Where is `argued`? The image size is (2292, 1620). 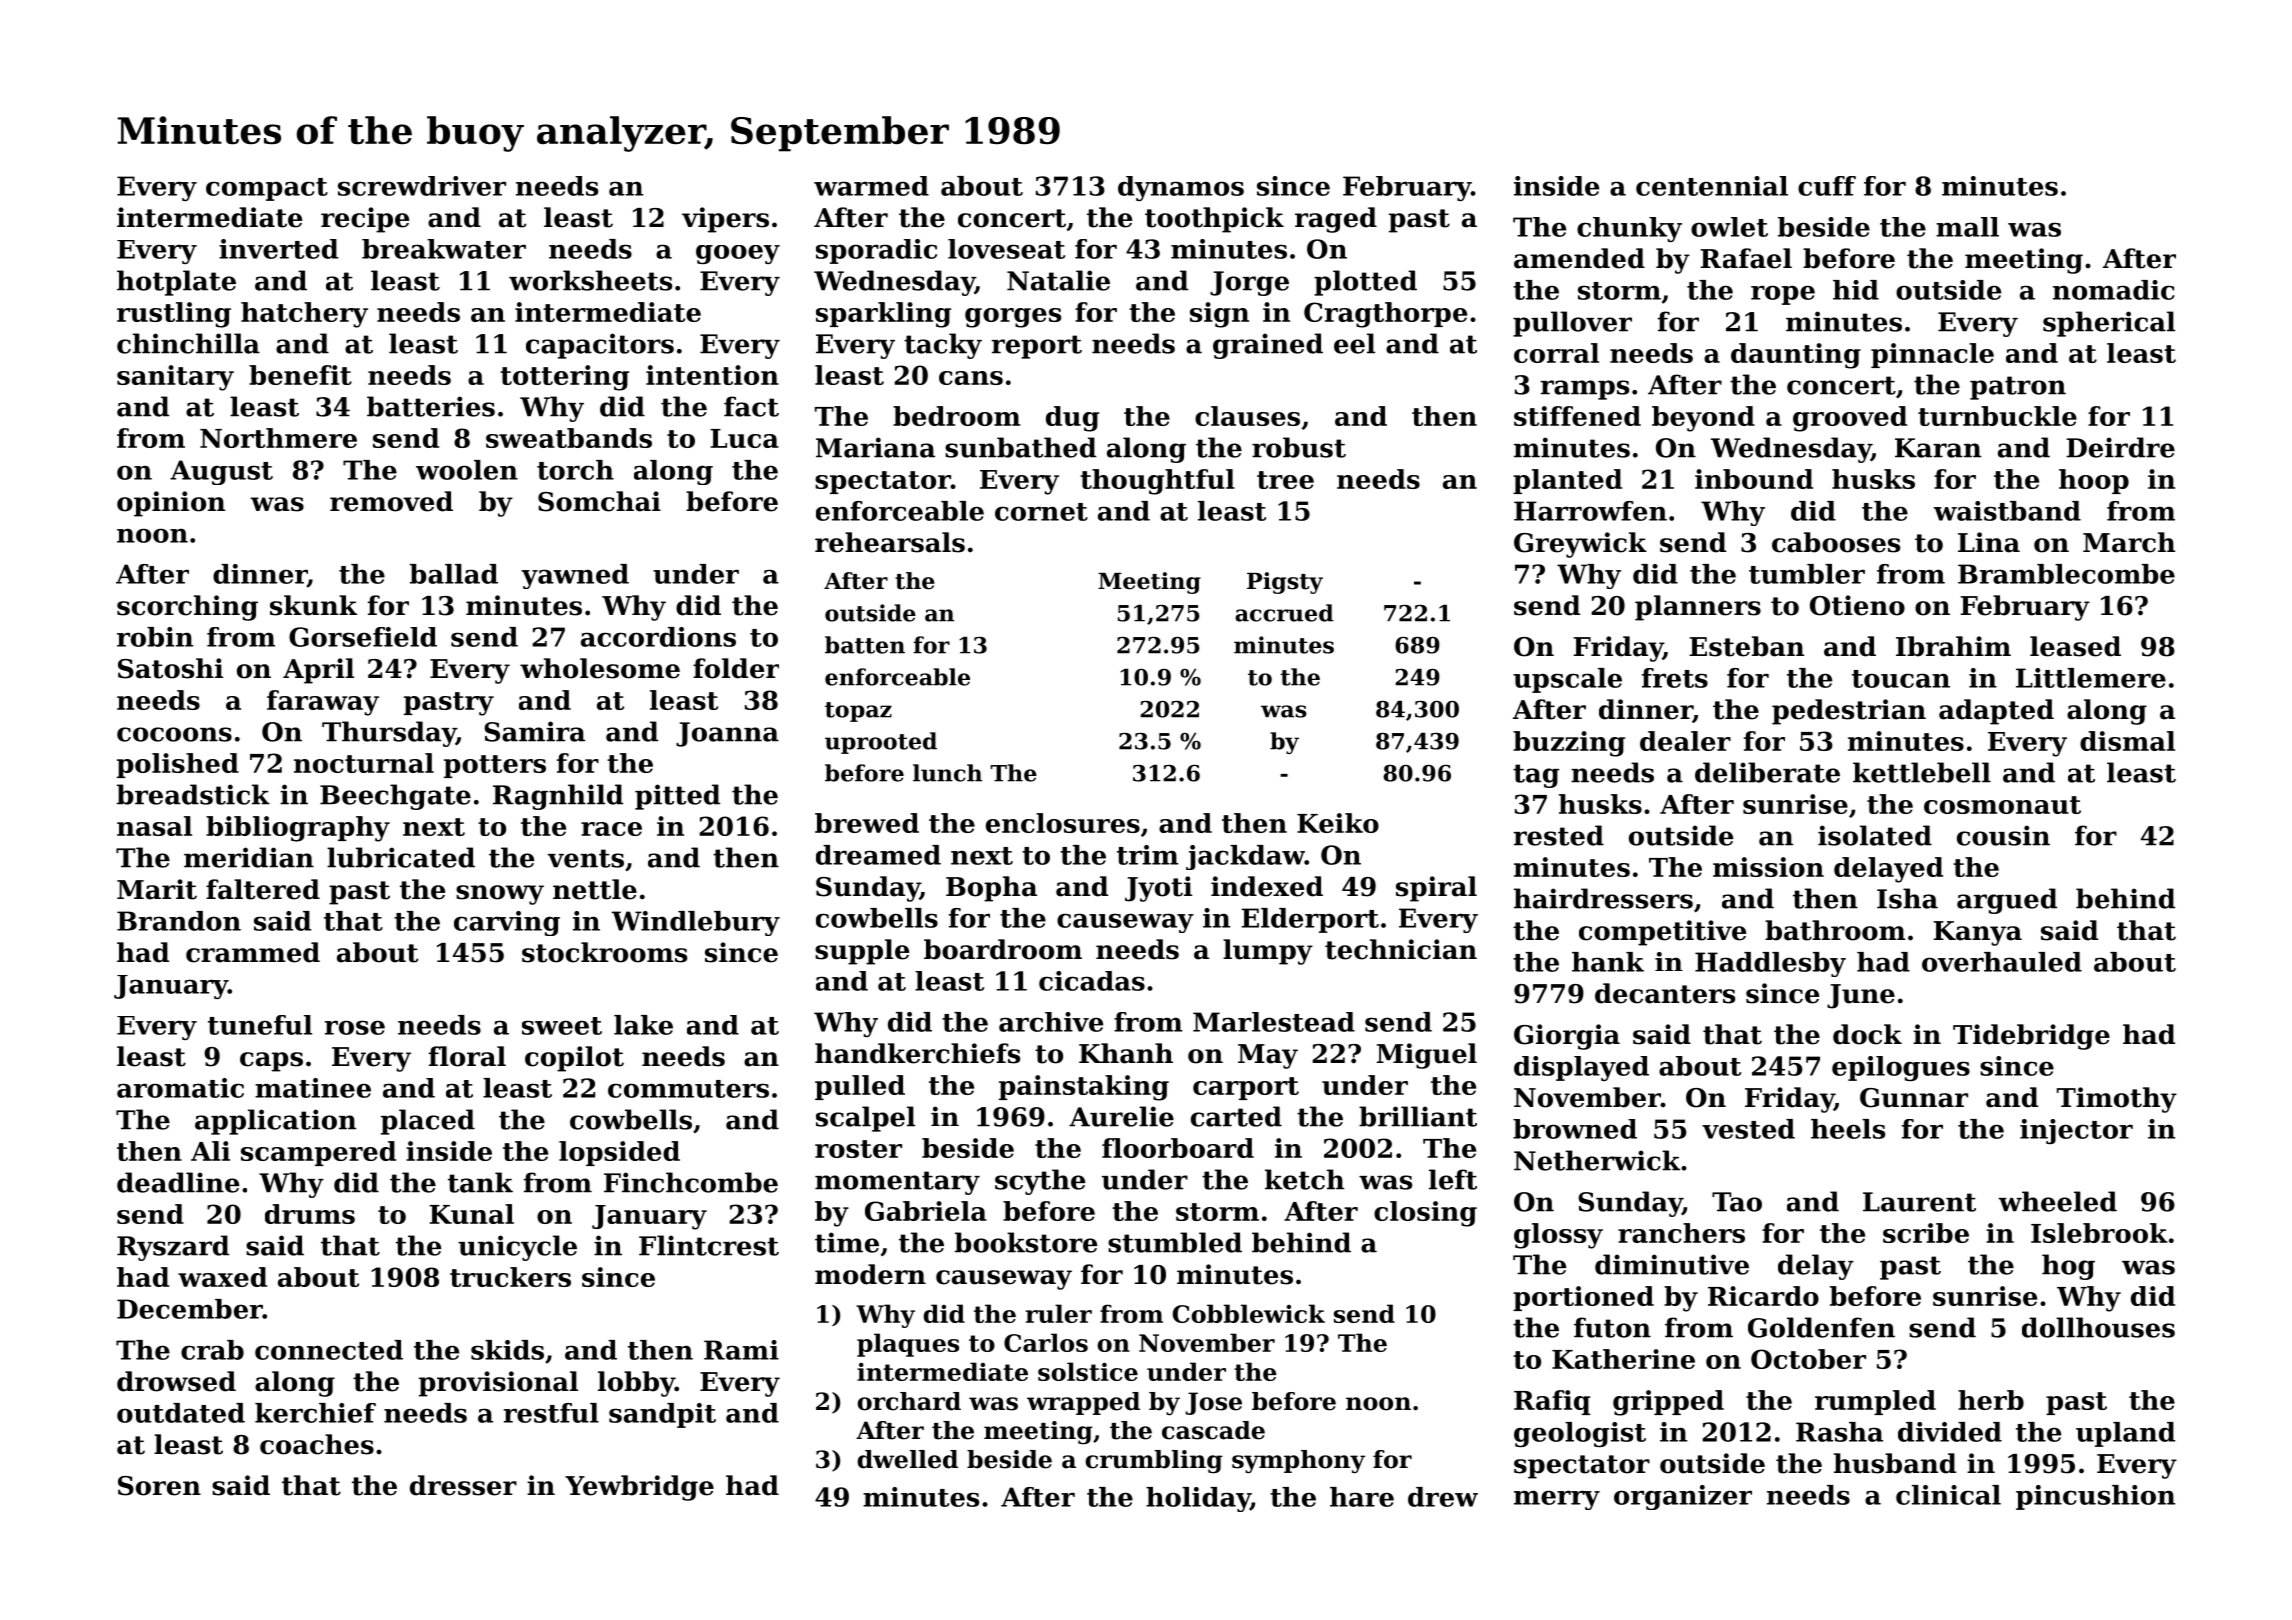
argued is located at coordinates (2007, 901).
